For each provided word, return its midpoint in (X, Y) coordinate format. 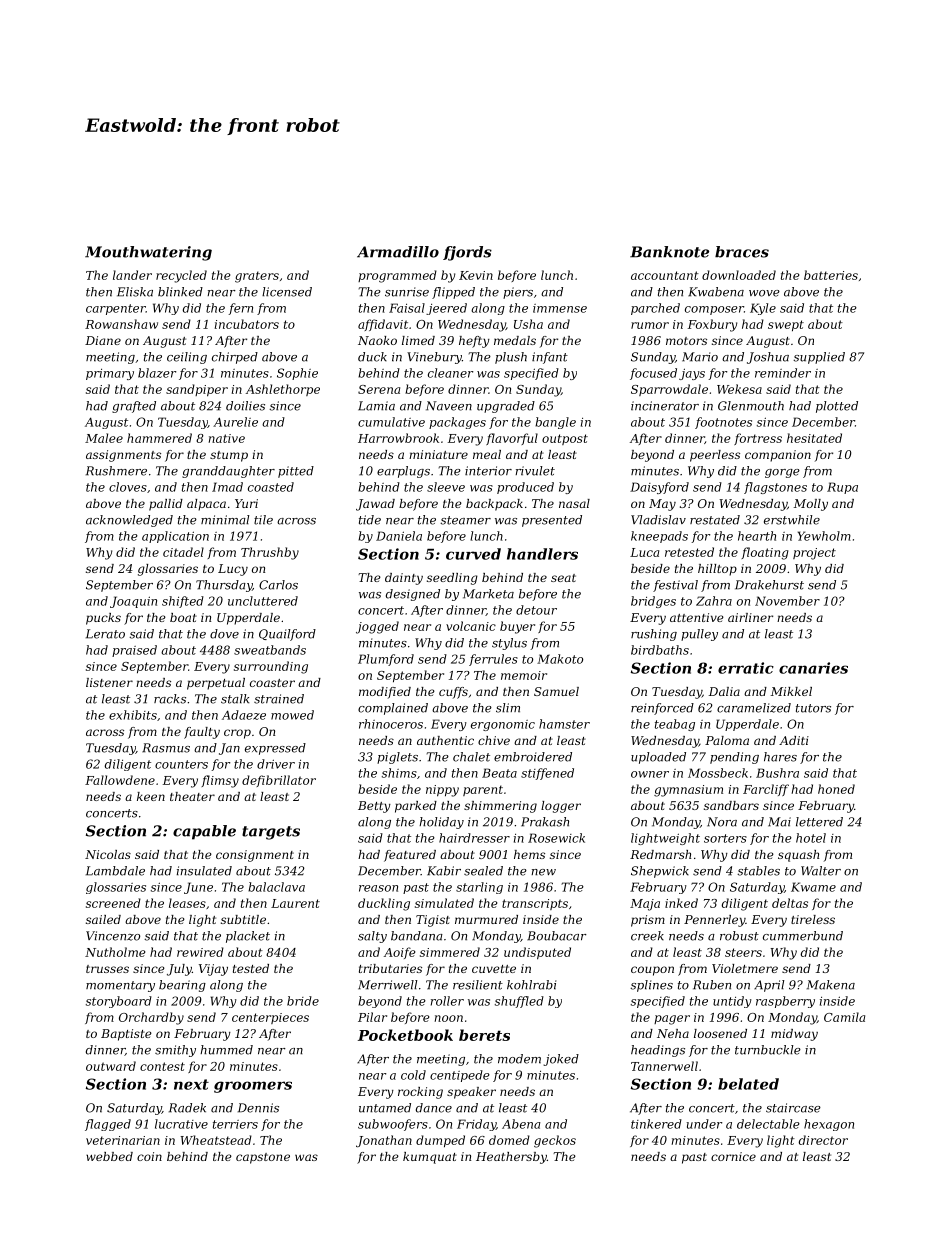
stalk (235, 699)
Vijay (213, 970)
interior (488, 471)
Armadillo (398, 252)
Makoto (560, 659)
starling (479, 888)
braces (742, 252)
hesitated (814, 438)
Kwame (813, 887)
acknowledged (129, 521)
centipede (460, 1076)
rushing (654, 635)
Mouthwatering (148, 253)
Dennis (258, 1108)
